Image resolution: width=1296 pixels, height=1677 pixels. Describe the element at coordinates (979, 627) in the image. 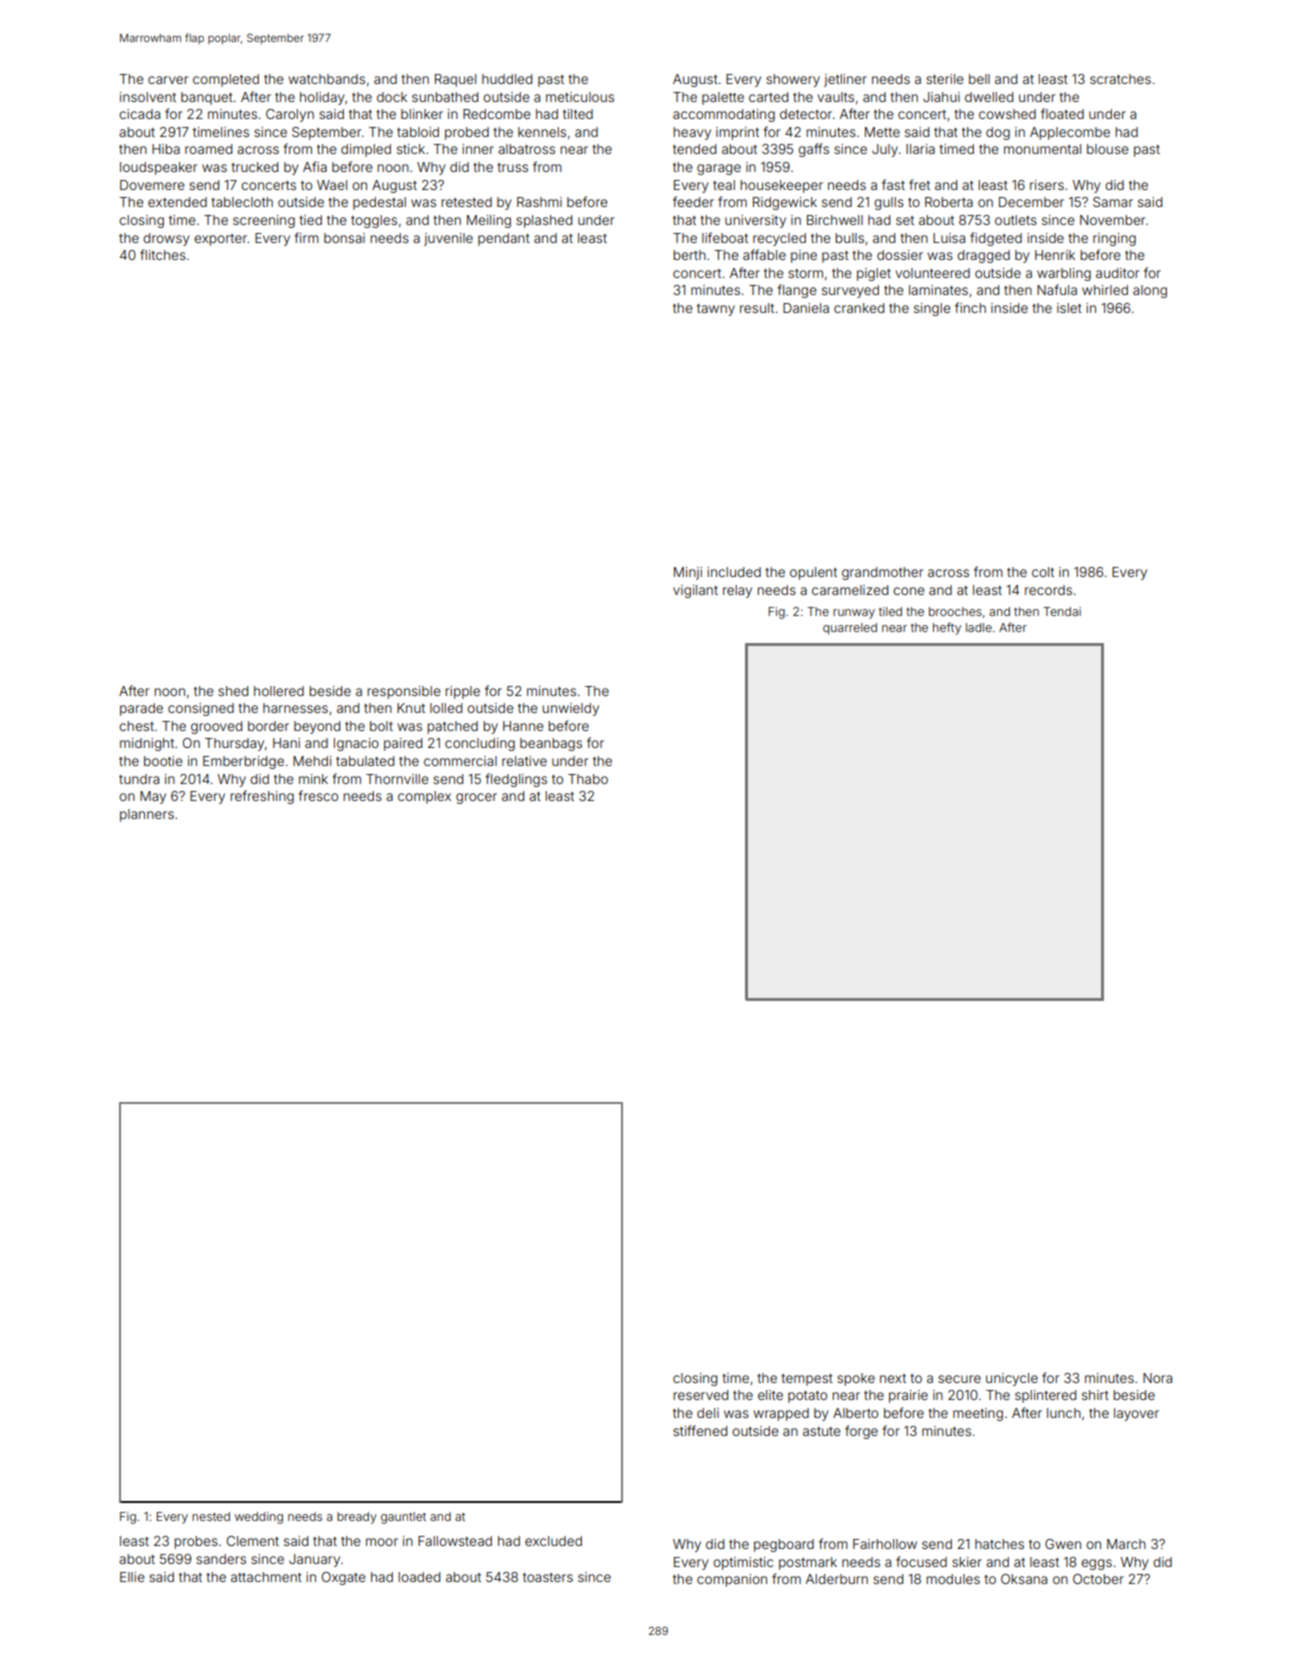

I see `ladle` at that location.
